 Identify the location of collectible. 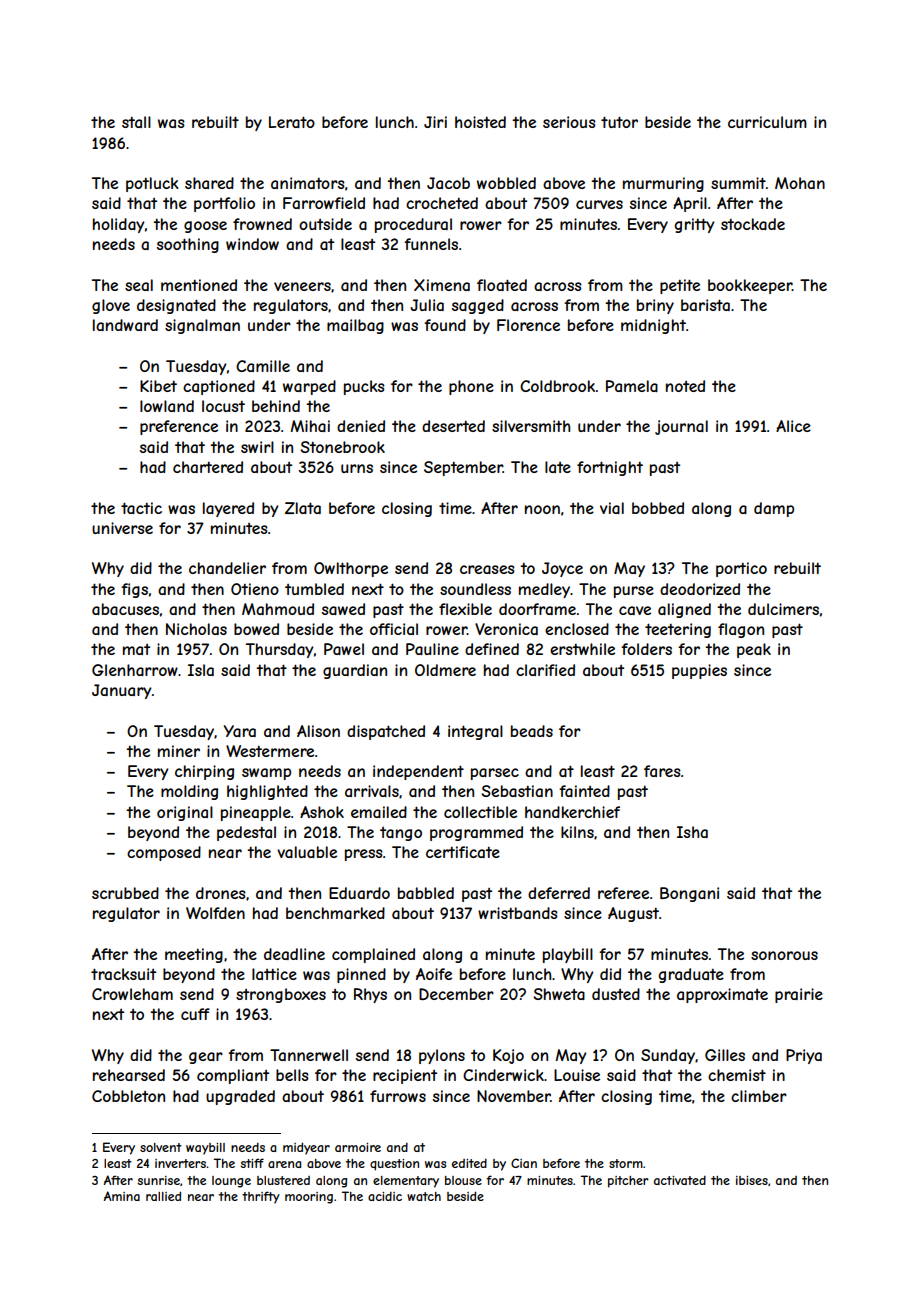
(480, 812).
